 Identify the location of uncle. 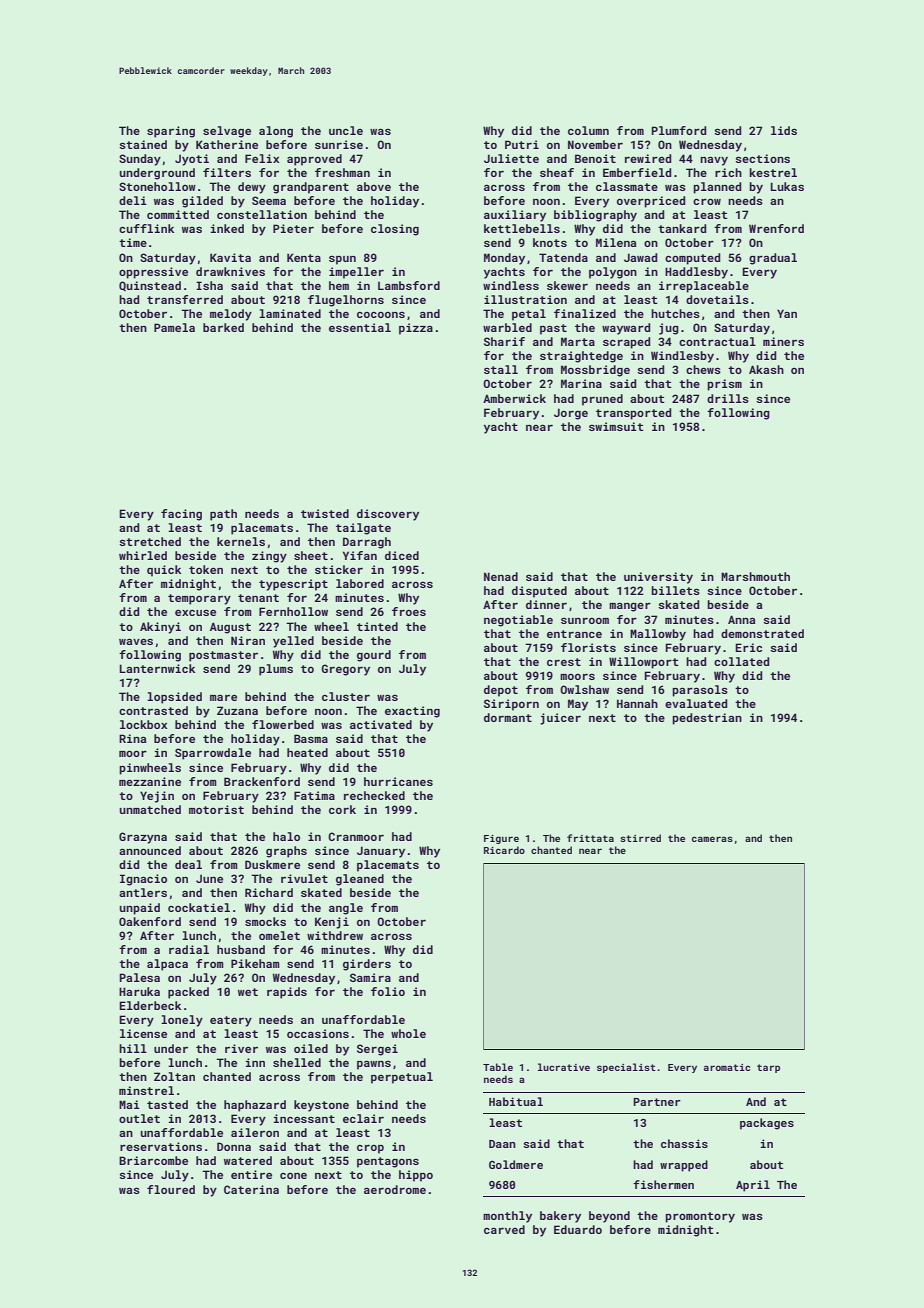
(346, 130).
